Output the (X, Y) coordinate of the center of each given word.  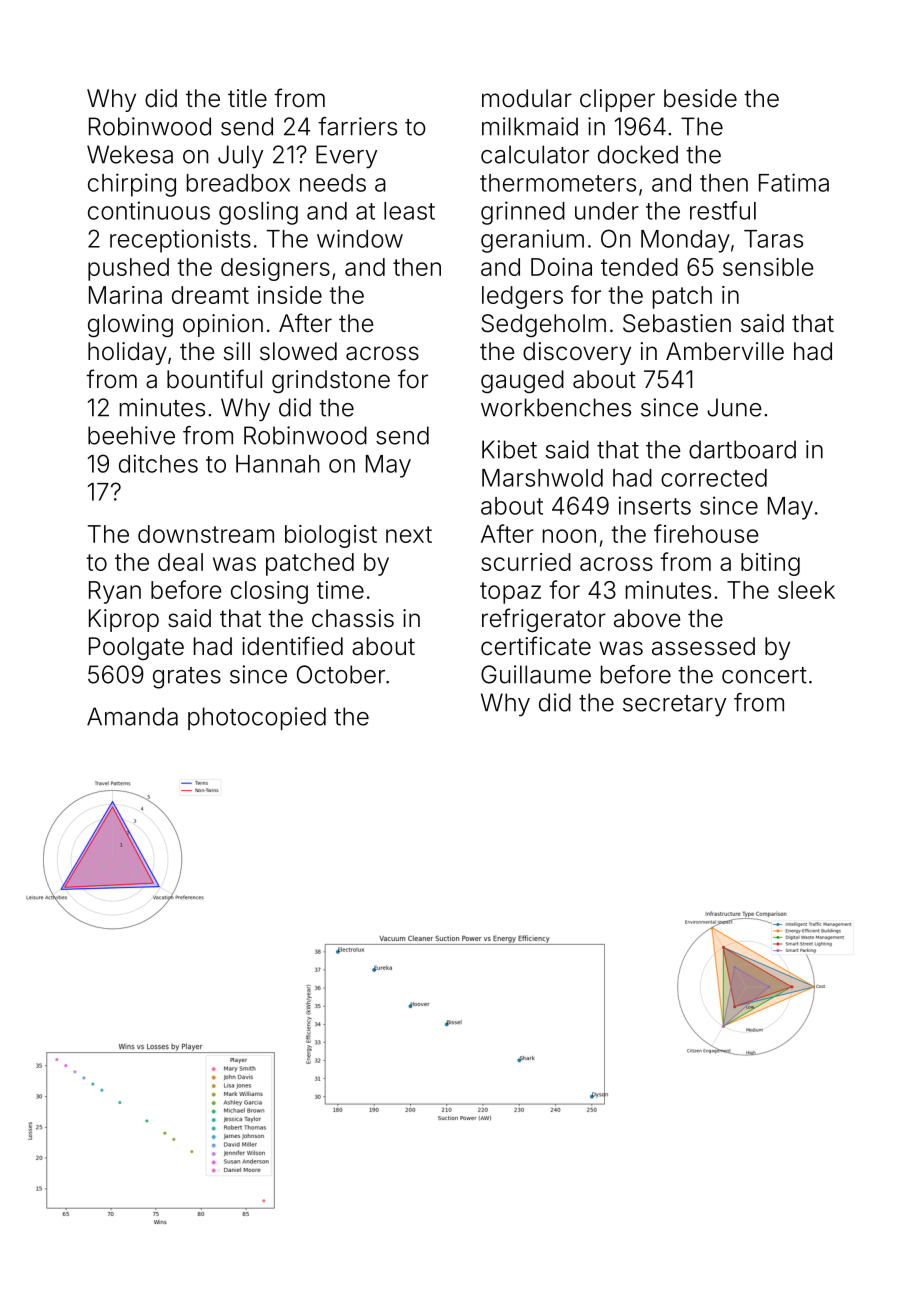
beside (700, 98)
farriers (357, 126)
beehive (131, 435)
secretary (674, 706)
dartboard (742, 449)
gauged (522, 381)
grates (187, 678)
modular (527, 98)
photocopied (257, 718)
